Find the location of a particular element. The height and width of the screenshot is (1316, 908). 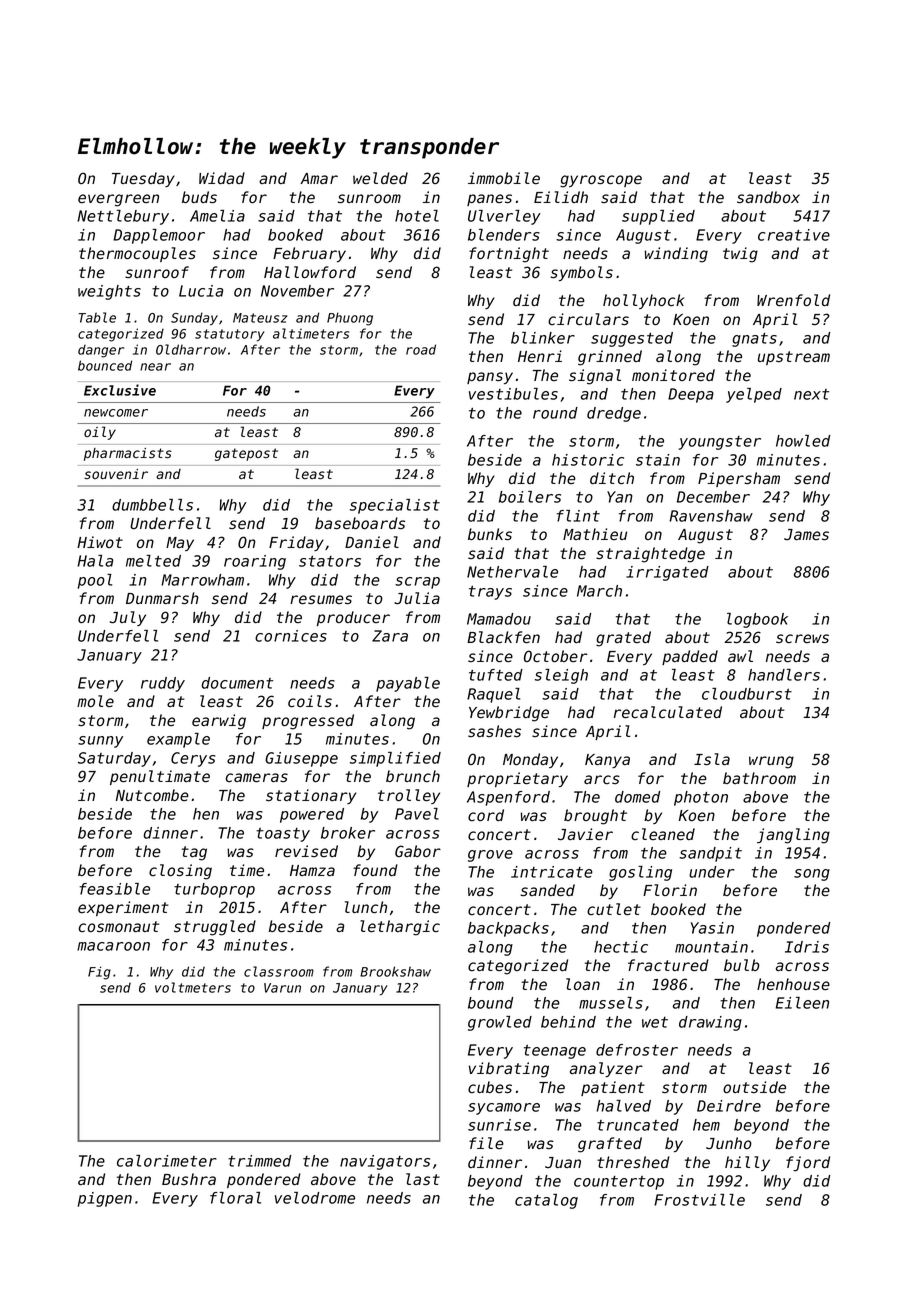

bound is located at coordinates (490, 1003).
